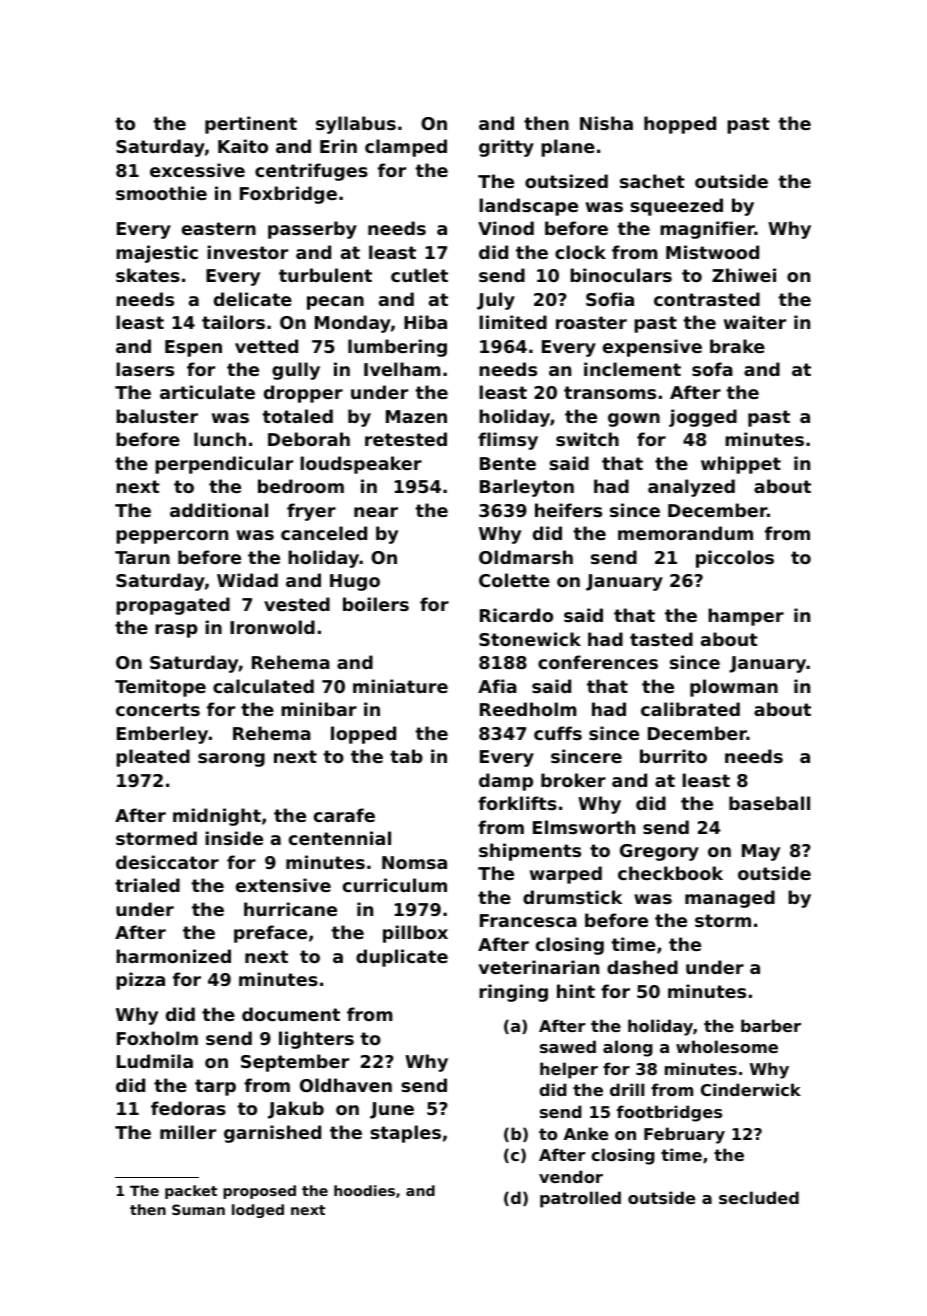 This page has height=1316, width=927. Describe the element at coordinates (737, 346) in the page. I see `brake` at that location.
